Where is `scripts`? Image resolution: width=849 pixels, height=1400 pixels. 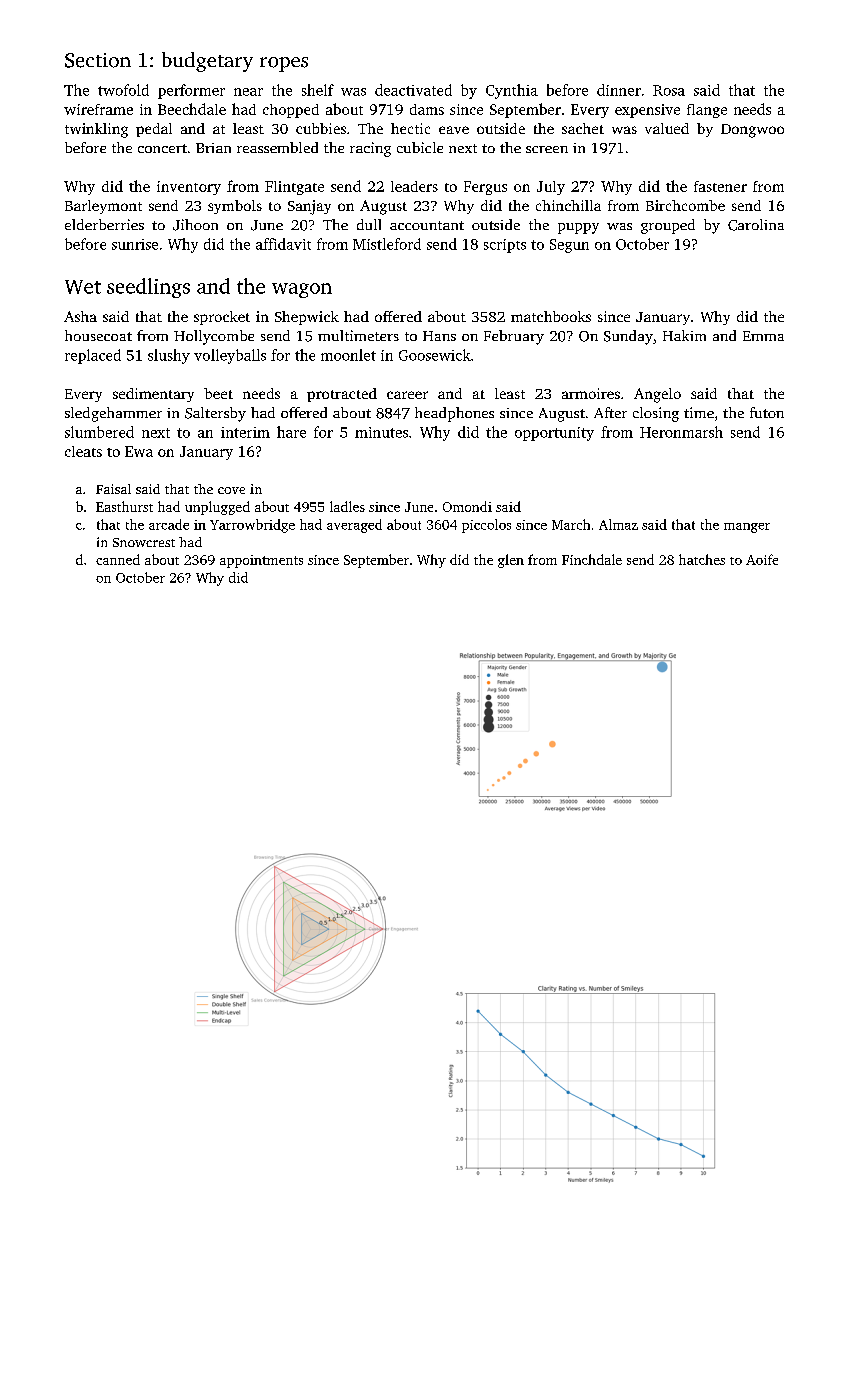
scripts is located at coordinates (505, 246).
